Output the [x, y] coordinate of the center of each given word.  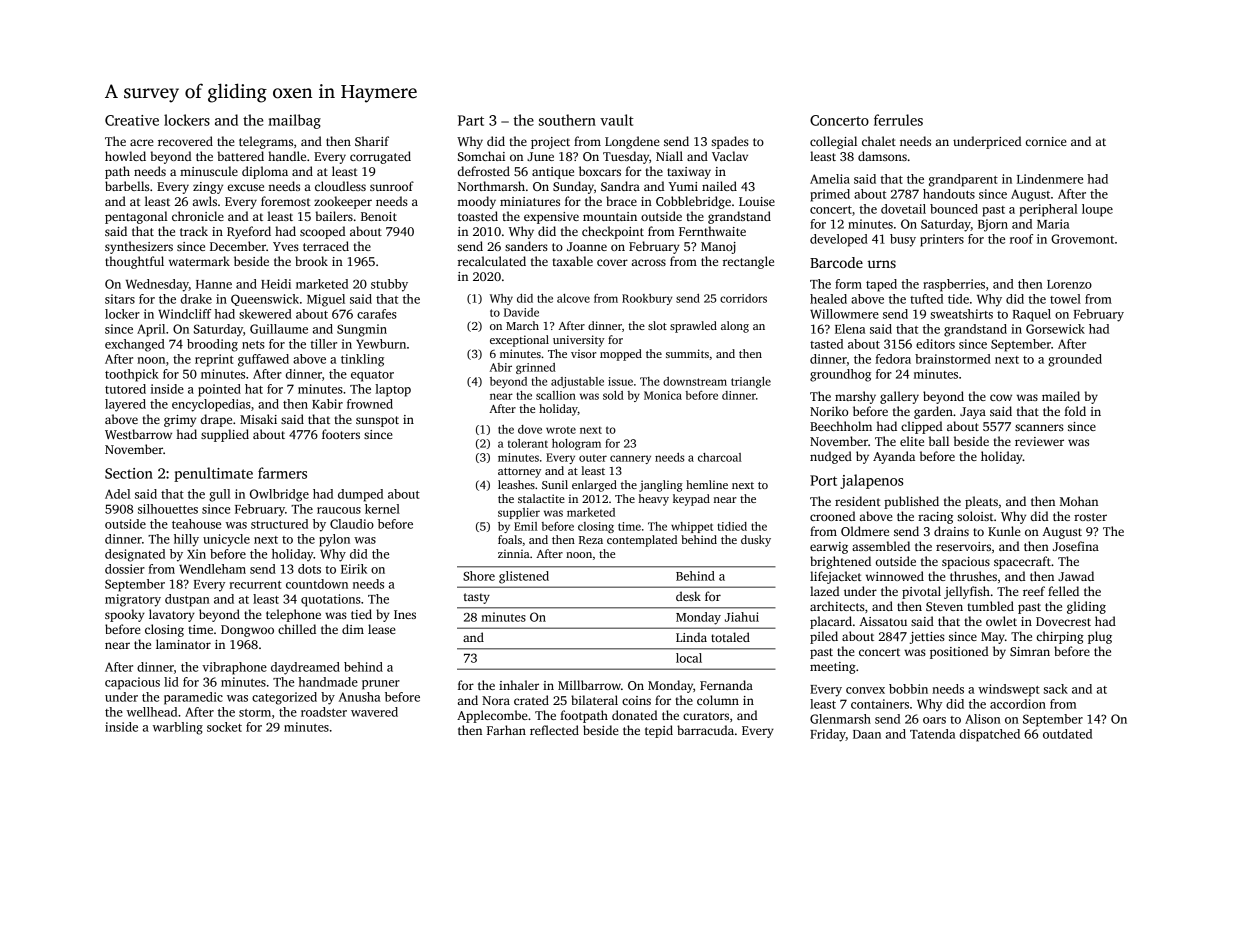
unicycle [226, 540]
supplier [519, 513]
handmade [328, 682]
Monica [663, 395]
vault [617, 120]
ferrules [898, 120]
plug [1100, 637]
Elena [850, 329]
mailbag [294, 121]
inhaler [519, 685]
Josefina [1076, 546]
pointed [219, 390]
